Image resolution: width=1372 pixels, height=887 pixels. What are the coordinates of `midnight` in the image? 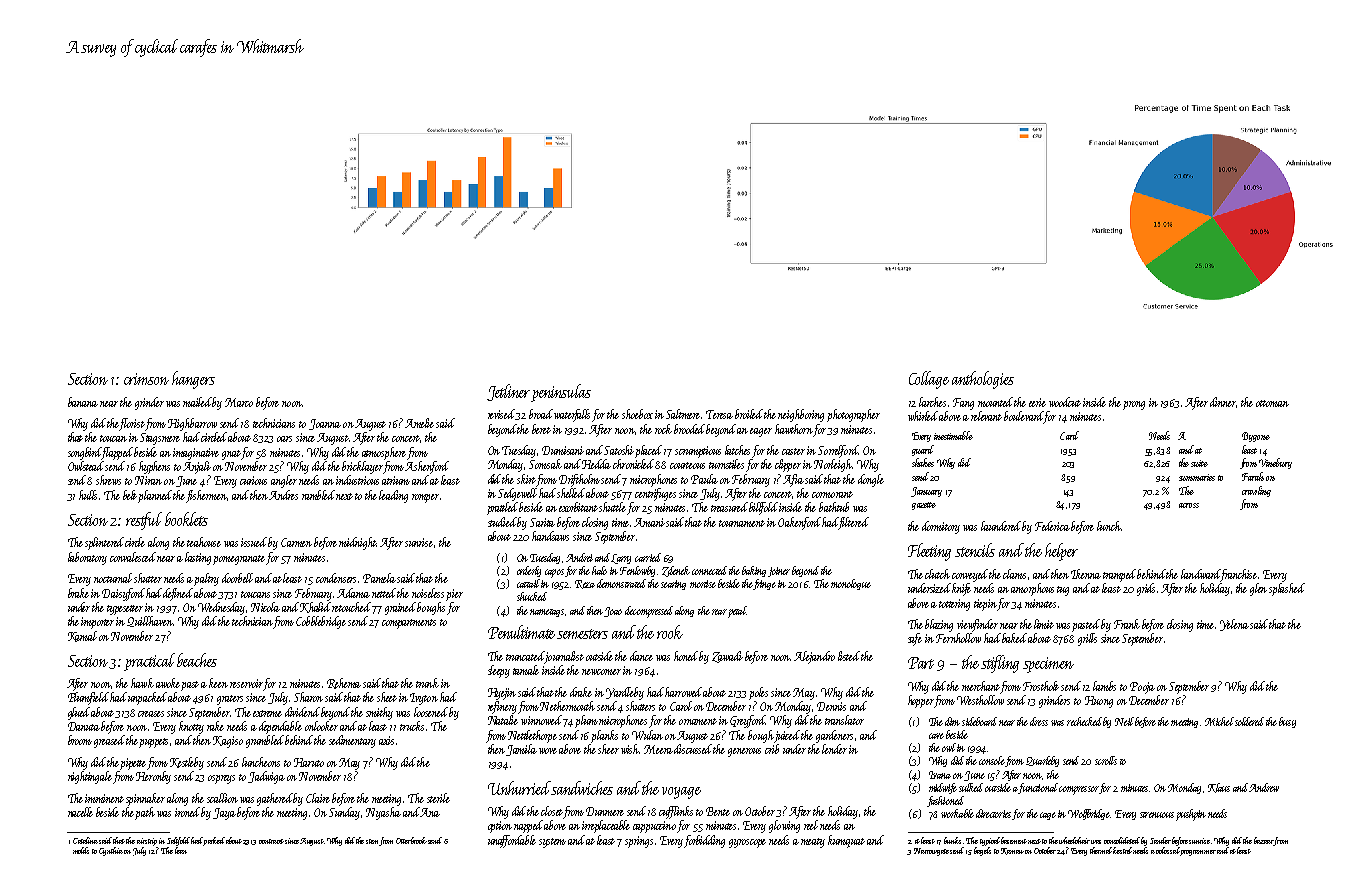 It's located at (358, 543).
